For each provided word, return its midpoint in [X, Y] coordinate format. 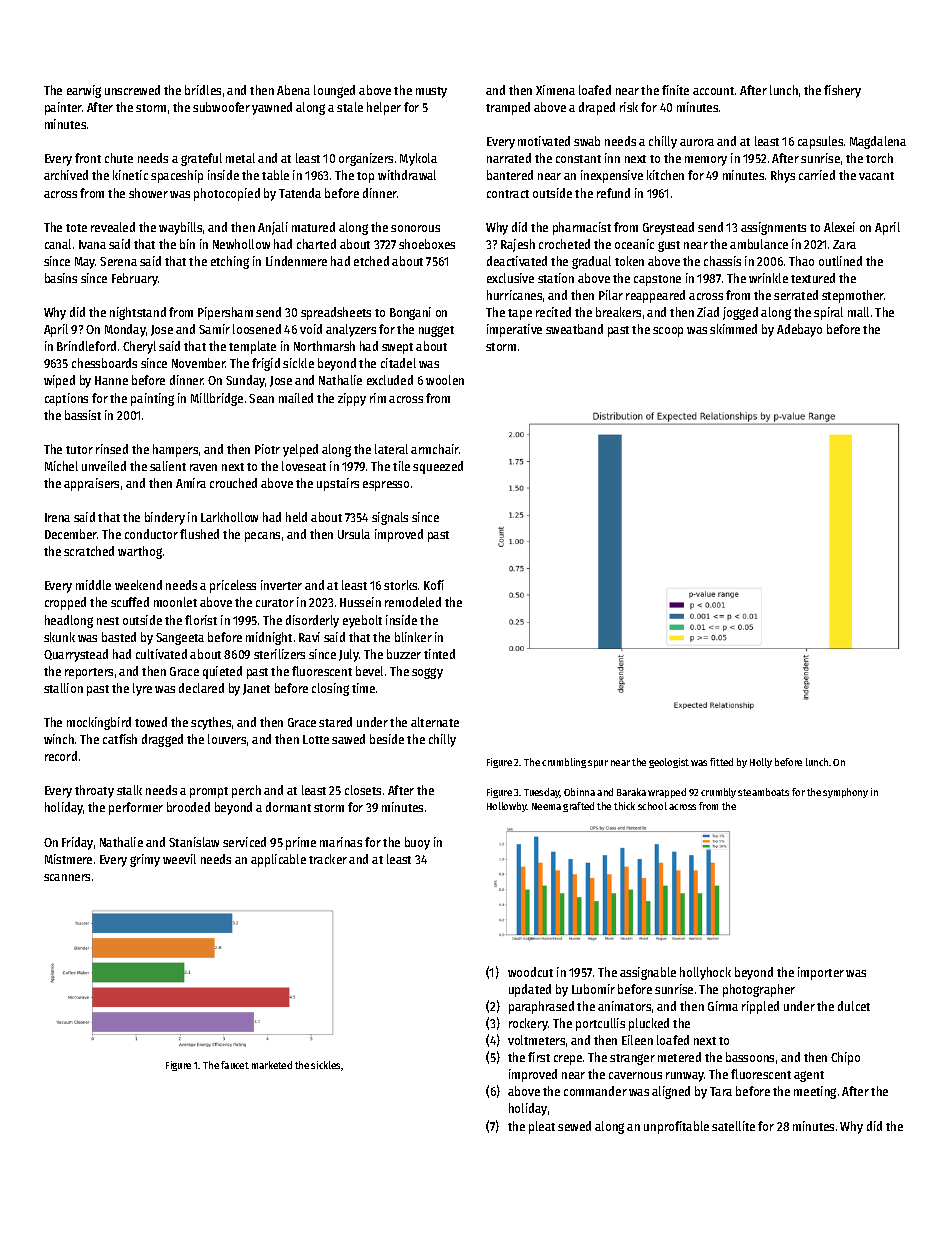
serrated [796, 295]
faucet [235, 1065]
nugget [436, 331]
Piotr [267, 449]
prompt [209, 792]
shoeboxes [427, 244]
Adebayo [799, 330]
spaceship [177, 176]
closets [363, 790]
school [652, 806]
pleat [542, 1127]
